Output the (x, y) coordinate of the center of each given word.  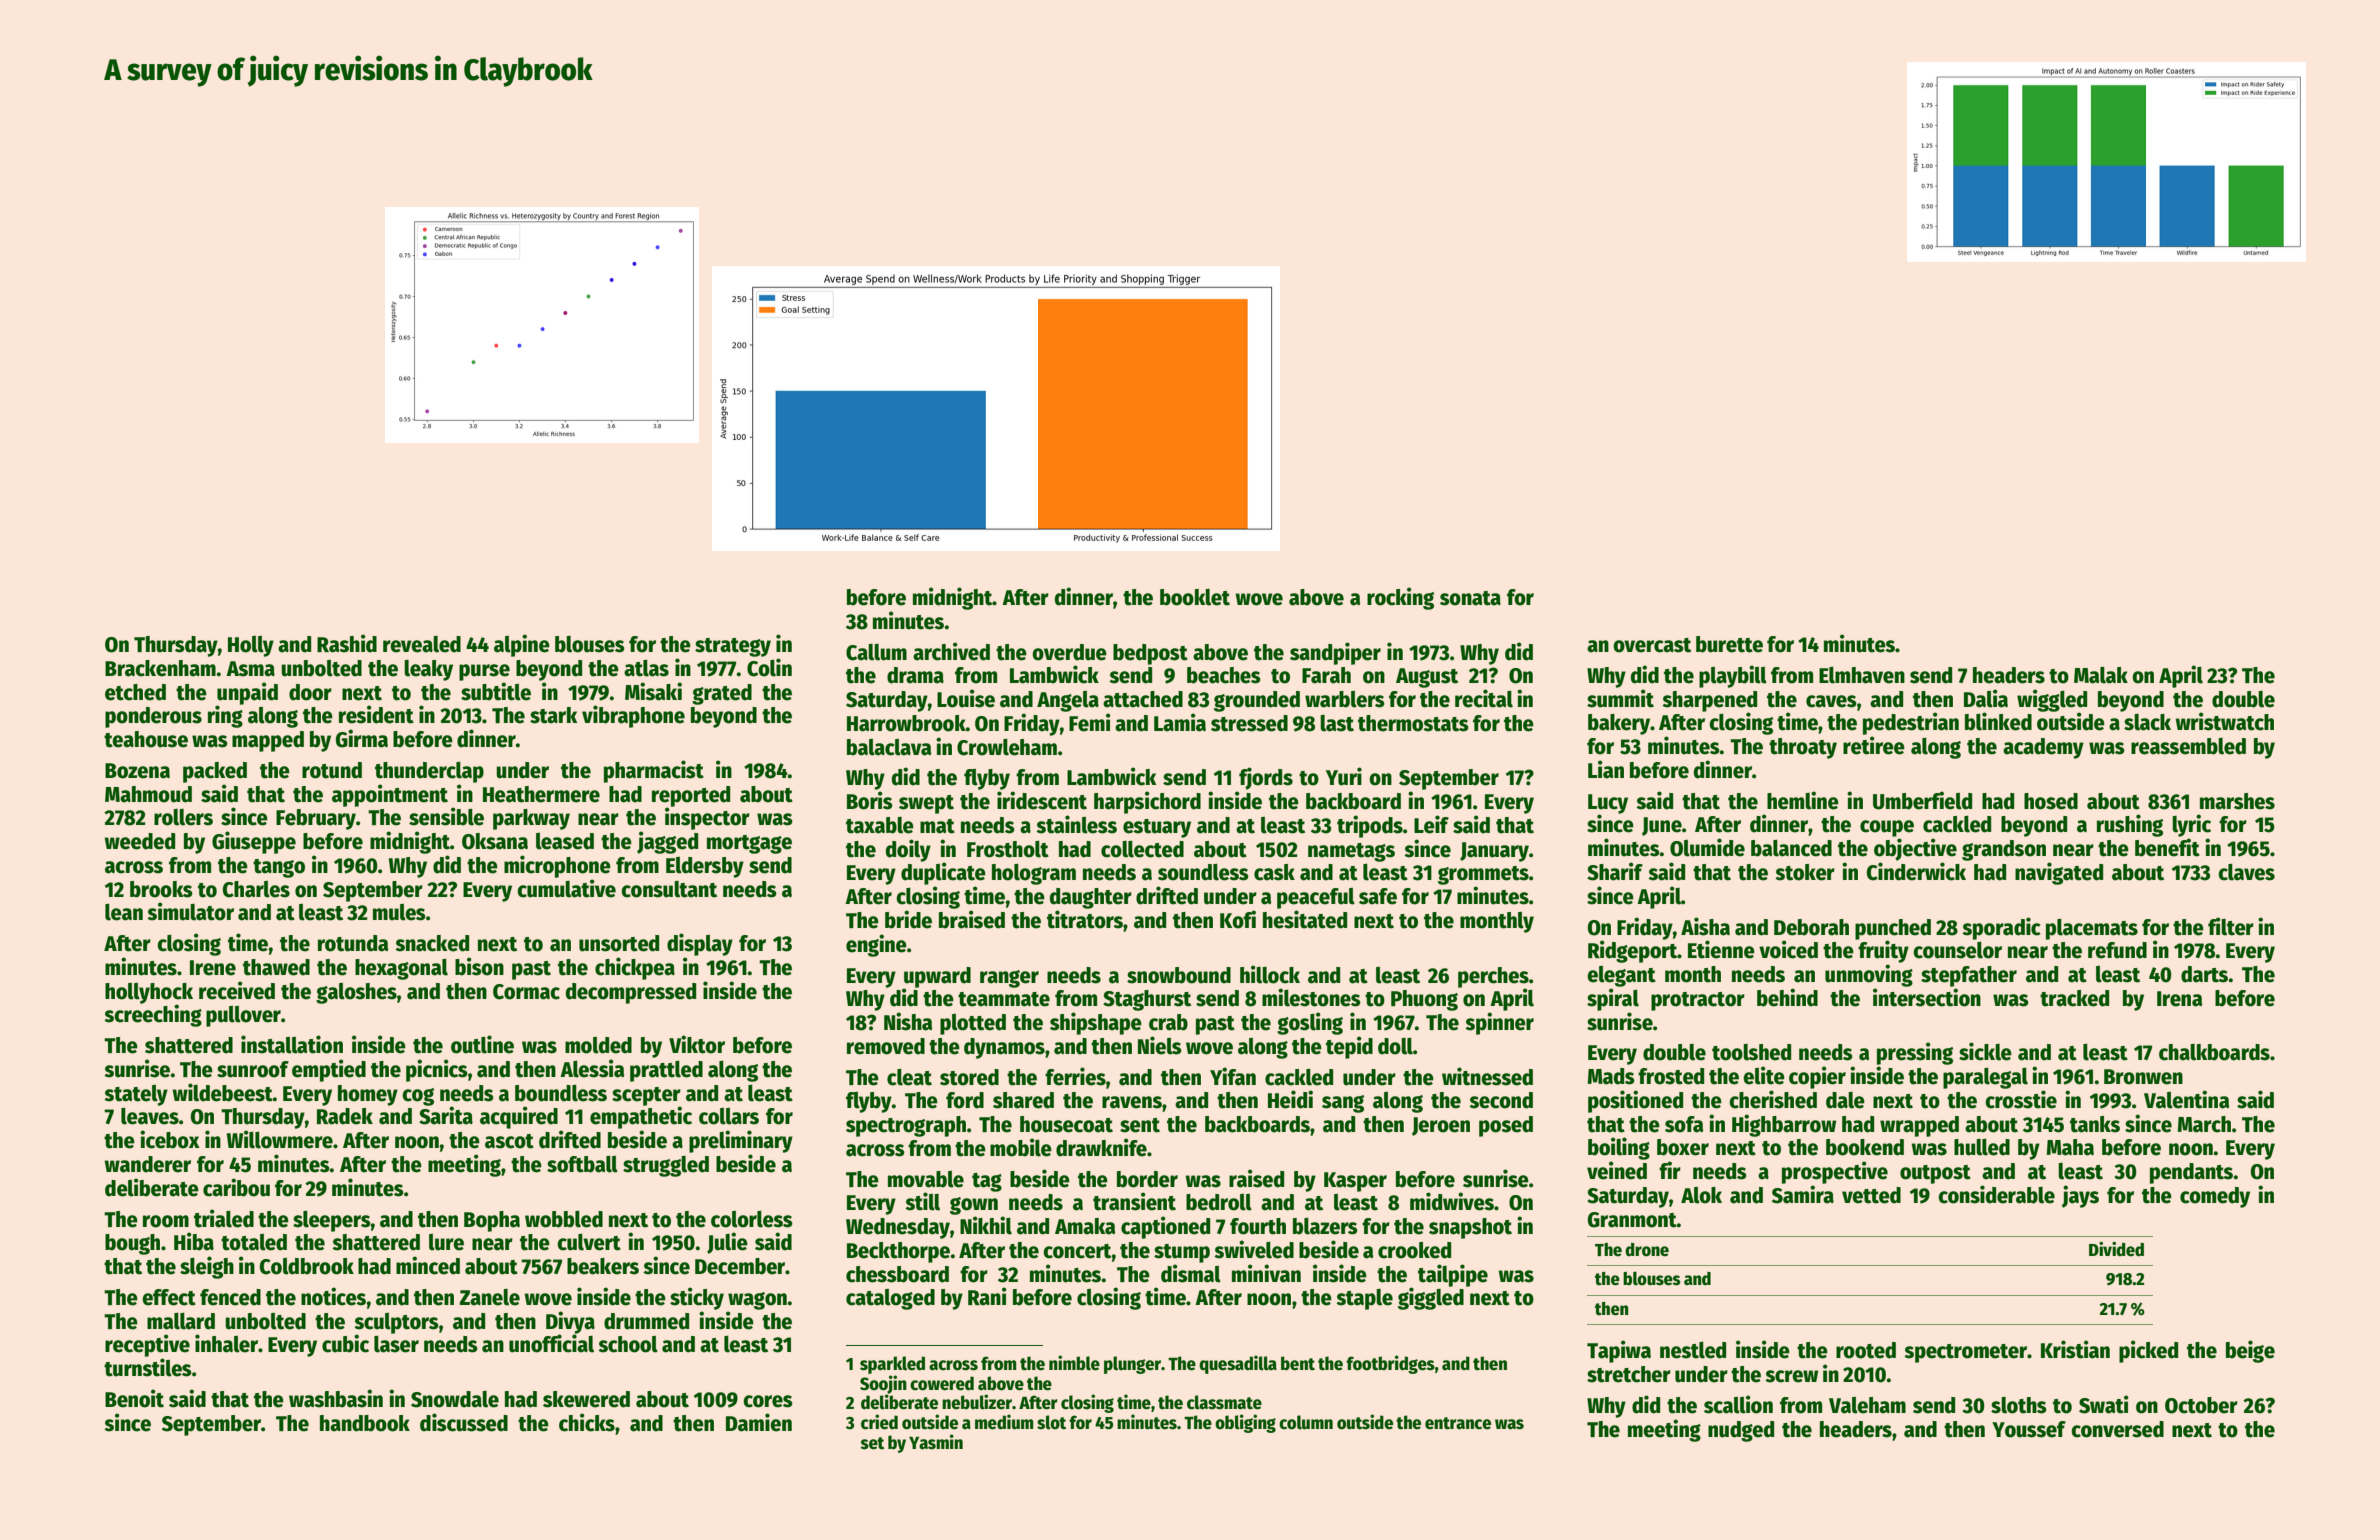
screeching (153, 1015)
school (628, 1344)
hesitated (1305, 919)
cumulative (566, 888)
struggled (666, 1166)
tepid (1349, 1047)
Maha (2070, 1147)
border (1147, 1179)
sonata (1470, 598)
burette (1729, 644)
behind (1787, 997)
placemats (2092, 929)
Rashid (347, 643)
